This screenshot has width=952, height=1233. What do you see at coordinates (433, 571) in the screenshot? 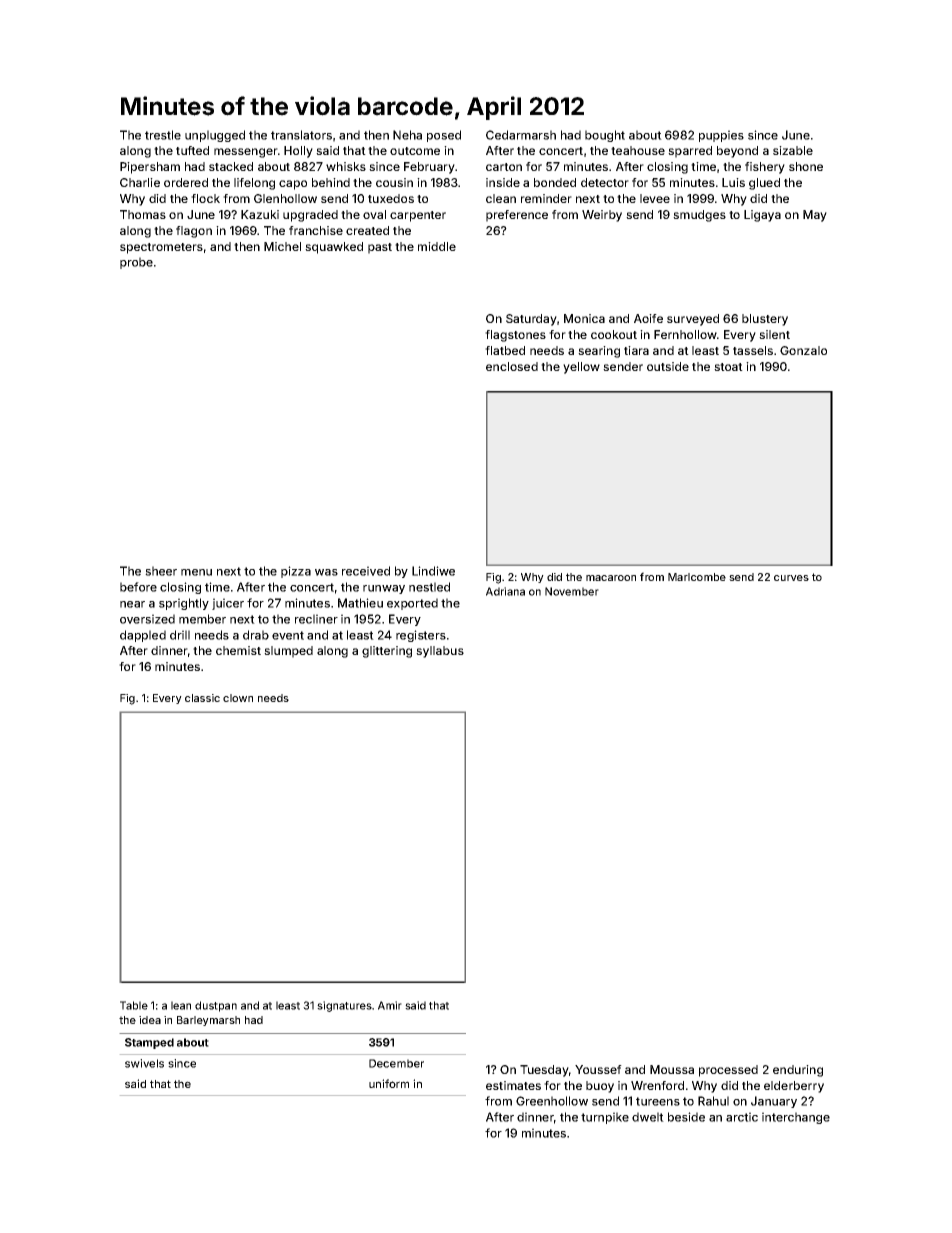
I see `Lindiwe` at bounding box center [433, 571].
